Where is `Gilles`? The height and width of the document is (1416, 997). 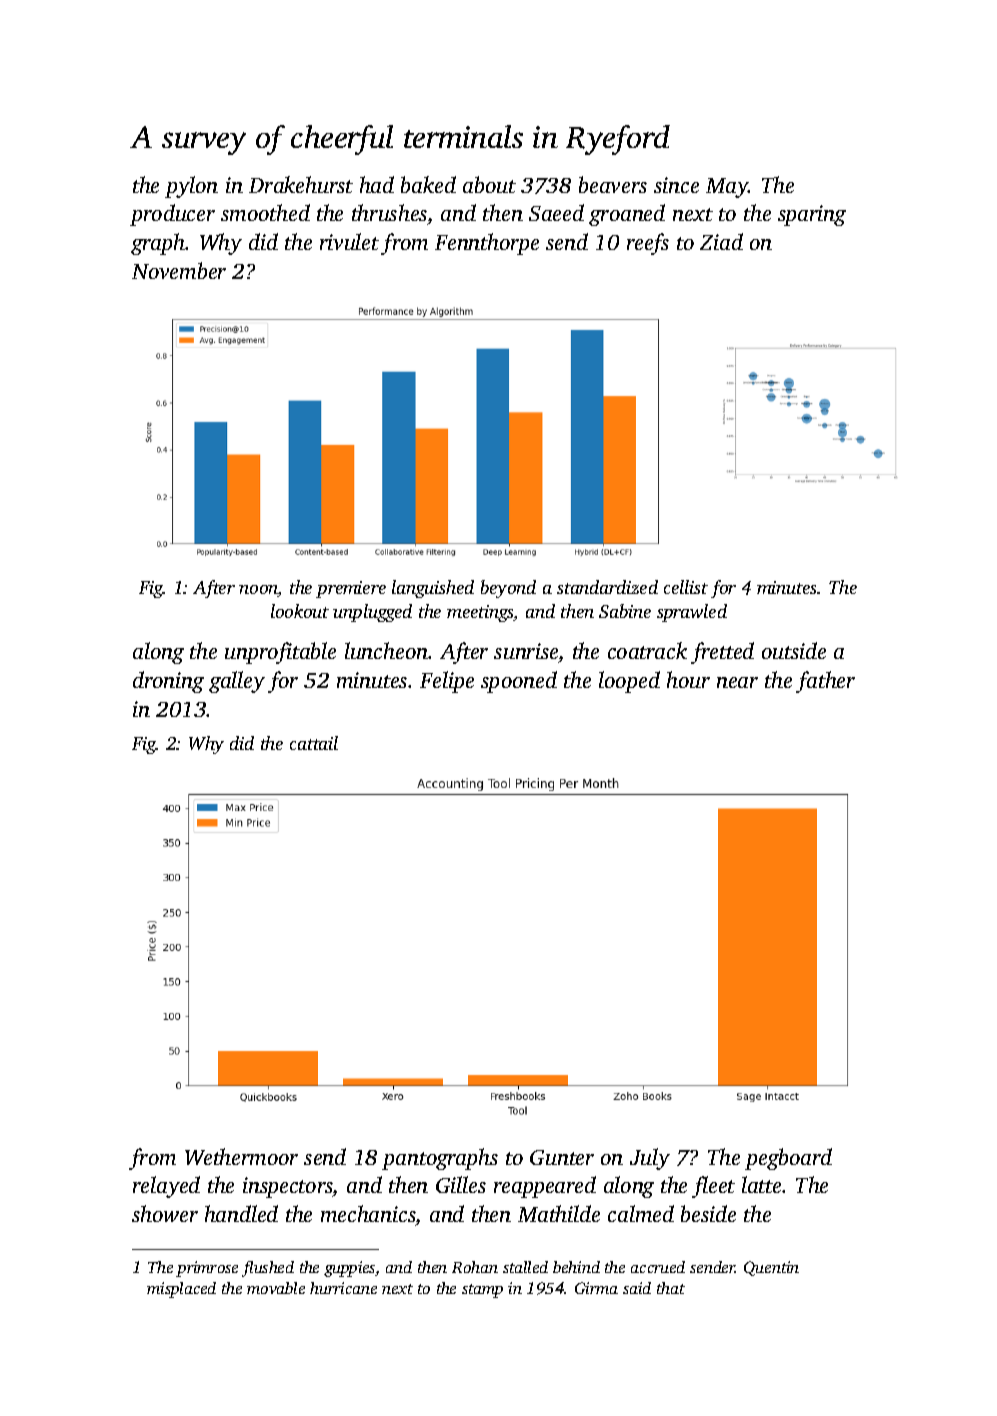
Gilles is located at coordinates (461, 1184).
